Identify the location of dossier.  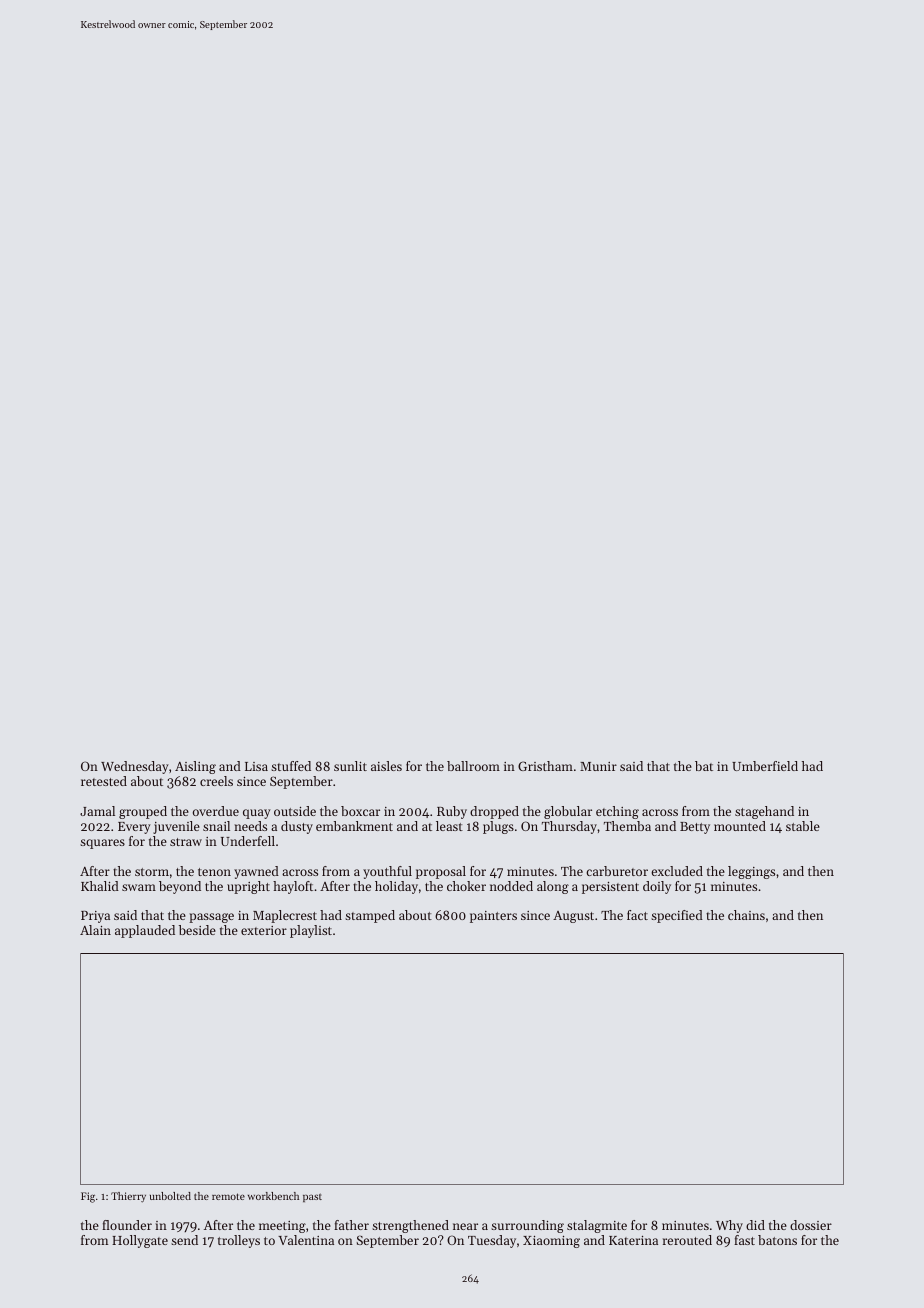
(811, 1225).
